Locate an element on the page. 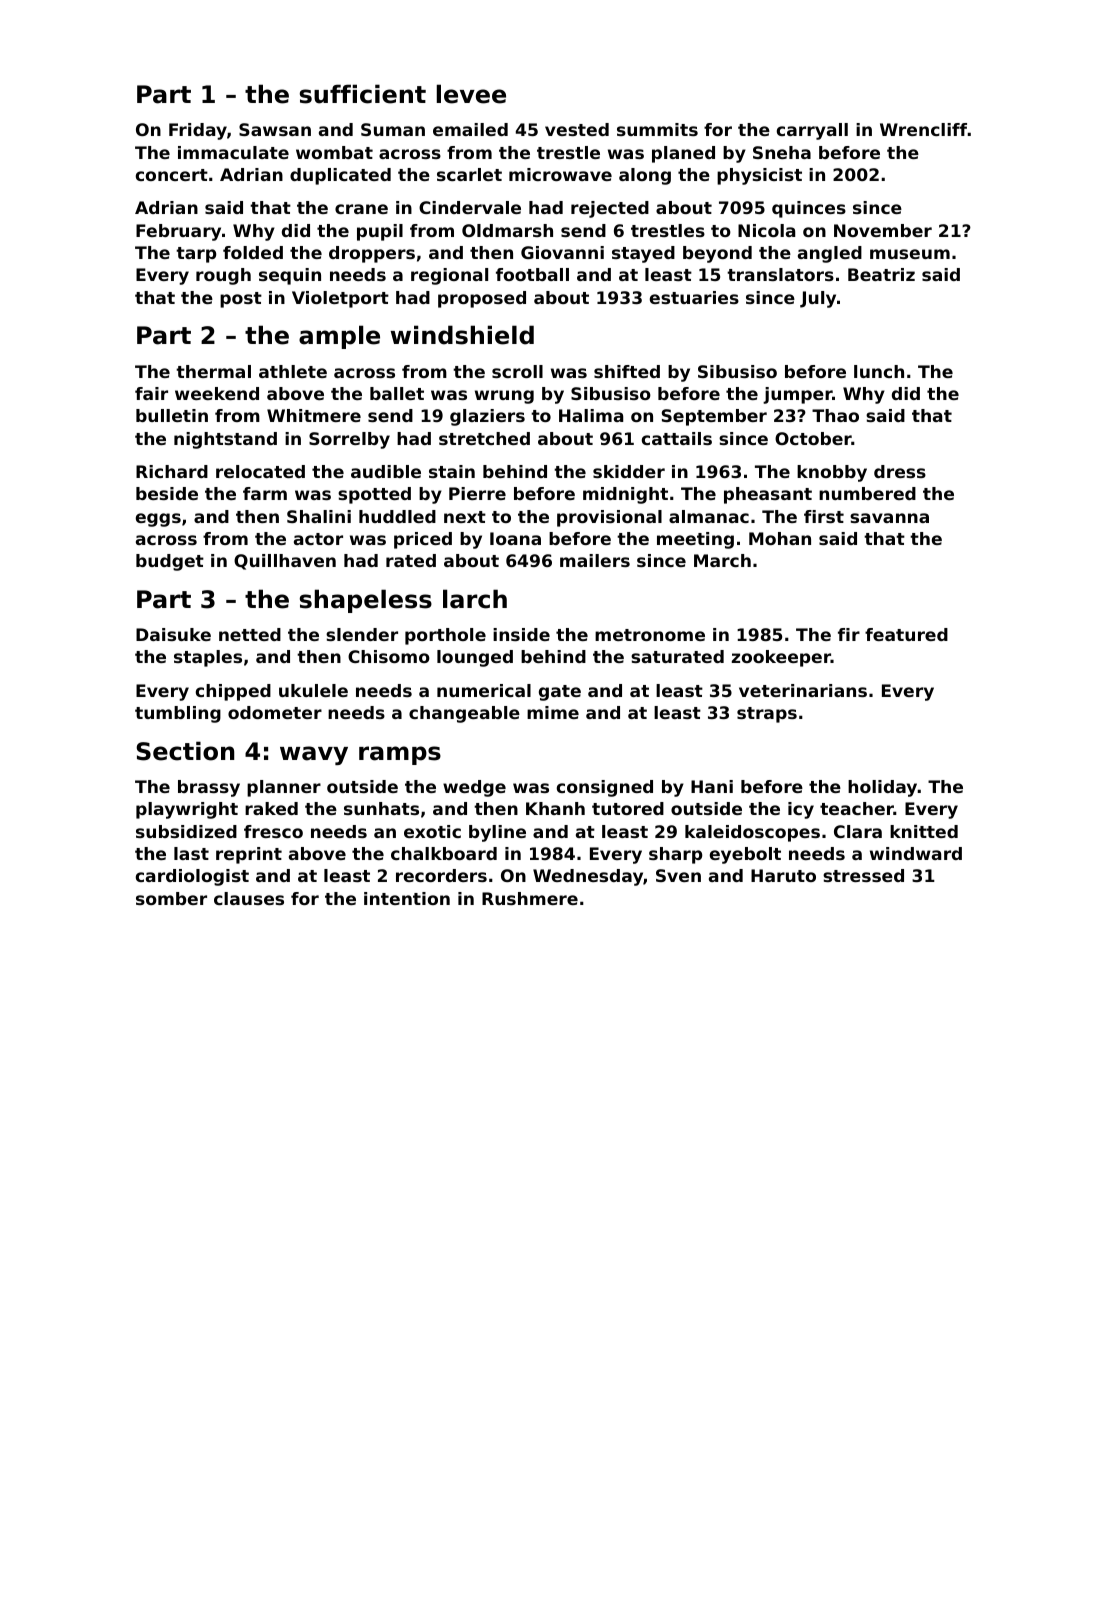 The image size is (1120, 1623). crane is located at coordinates (361, 209).
